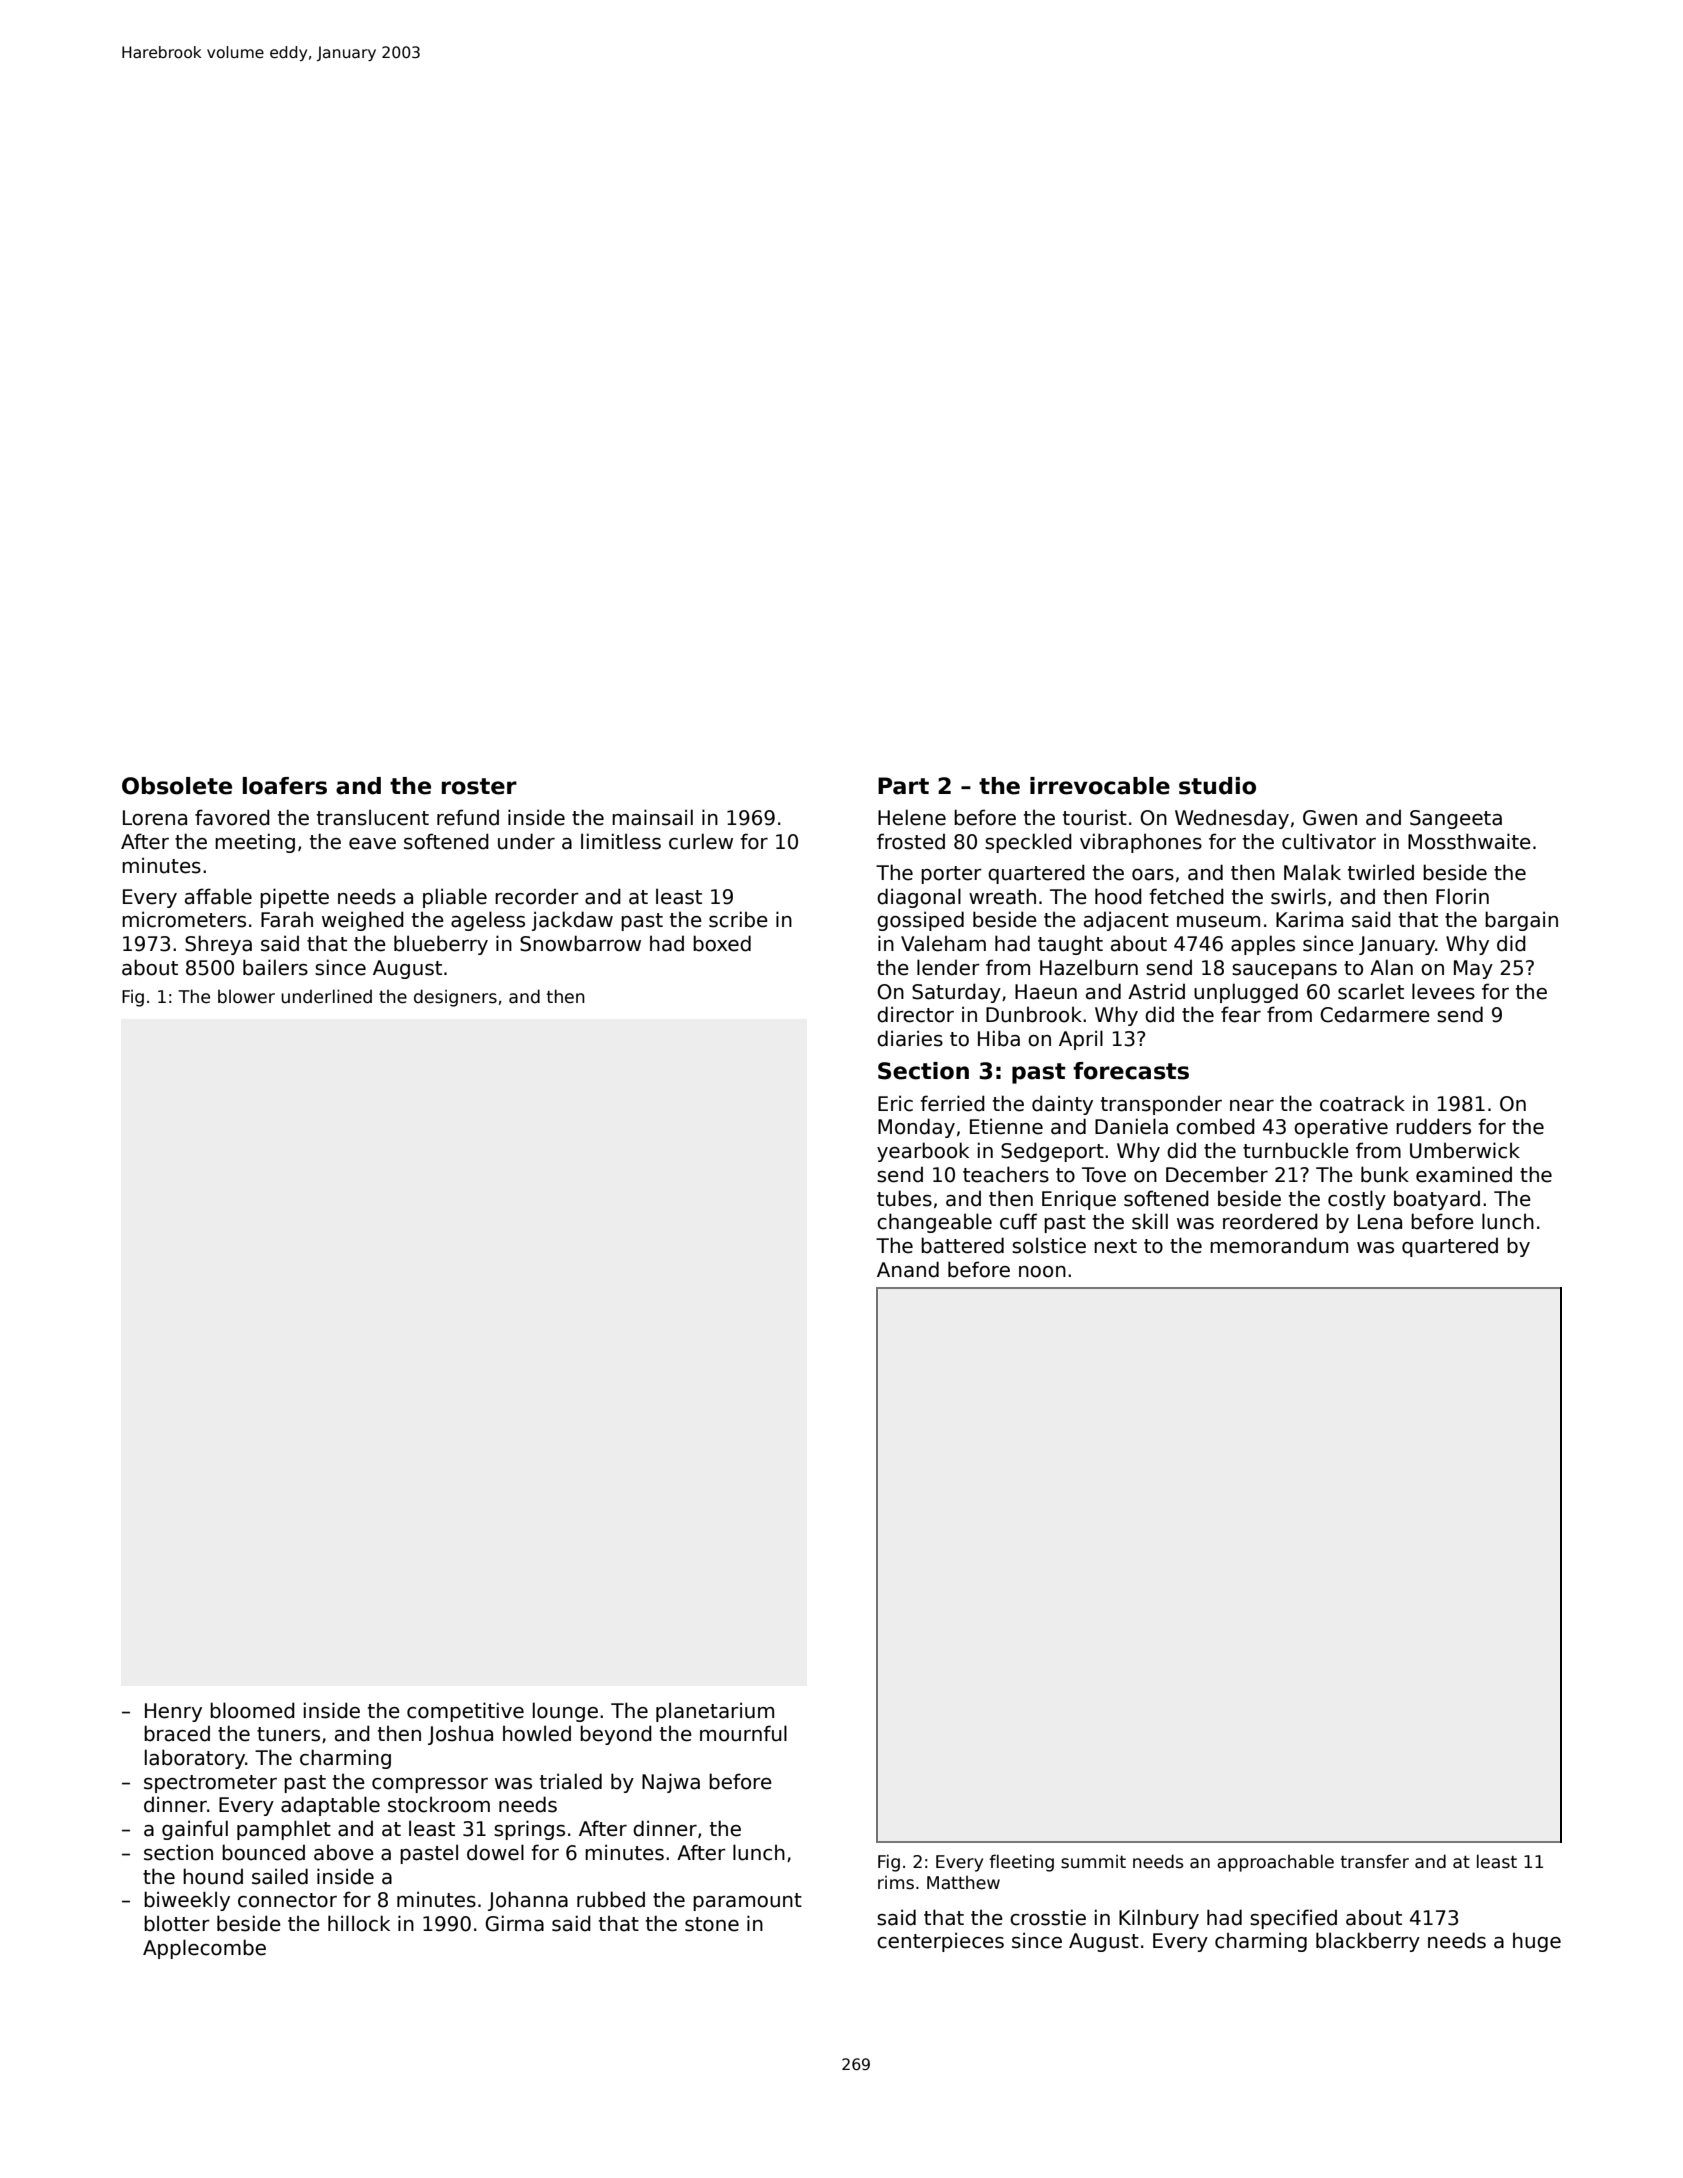 Image resolution: width=1683 pixels, height=2178 pixels. I want to click on Mossthwaite, so click(1469, 841).
